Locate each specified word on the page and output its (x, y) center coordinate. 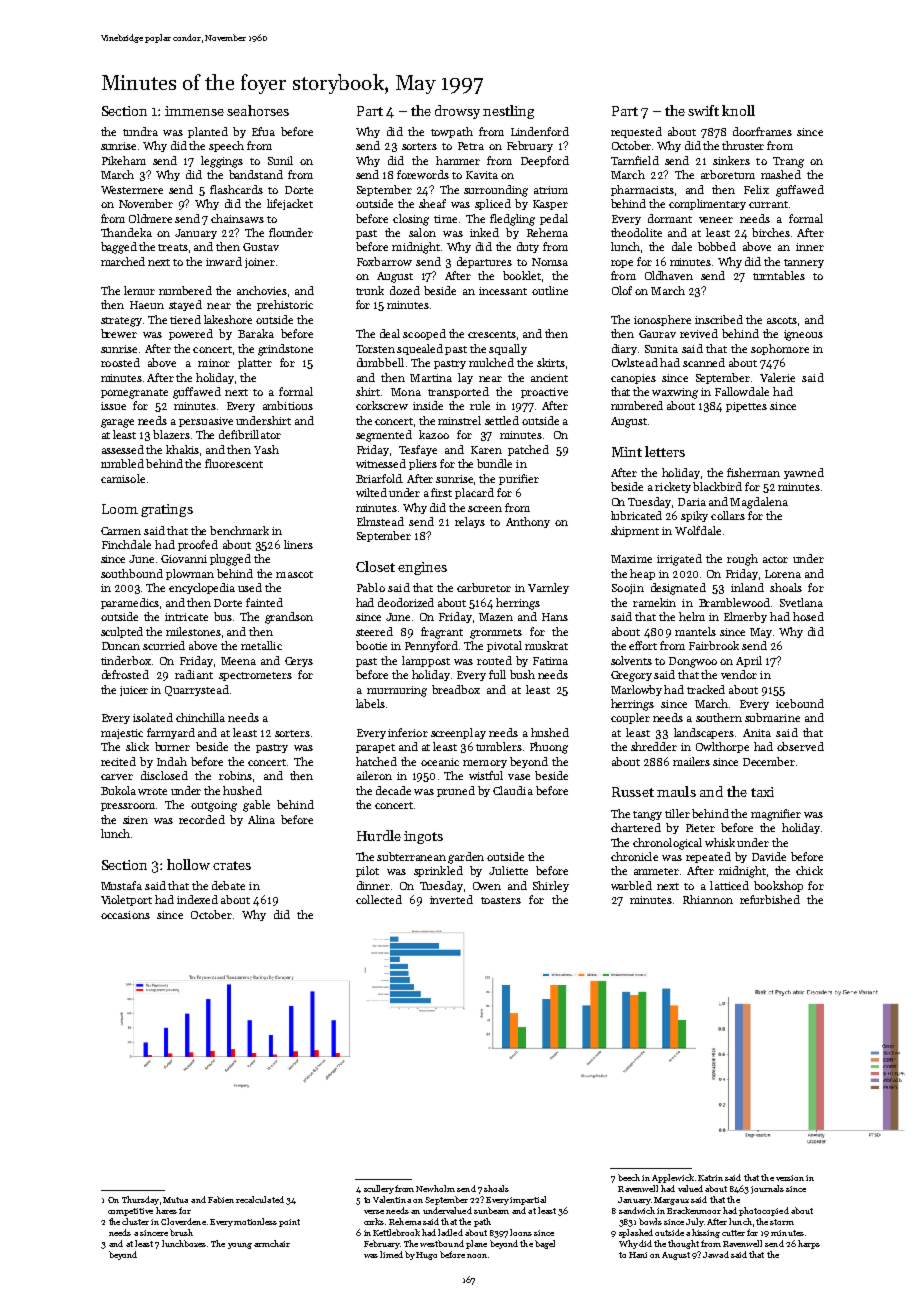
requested (636, 132)
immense (194, 111)
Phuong (549, 748)
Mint (627, 452)
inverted (451, 899)
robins (235, 775)
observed (800, 746)
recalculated (260, 1199)
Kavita (482, 175)
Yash (266, 449)
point (289, 1223)
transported (458, 392)
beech (629, 1177)
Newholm (435, 1188)
